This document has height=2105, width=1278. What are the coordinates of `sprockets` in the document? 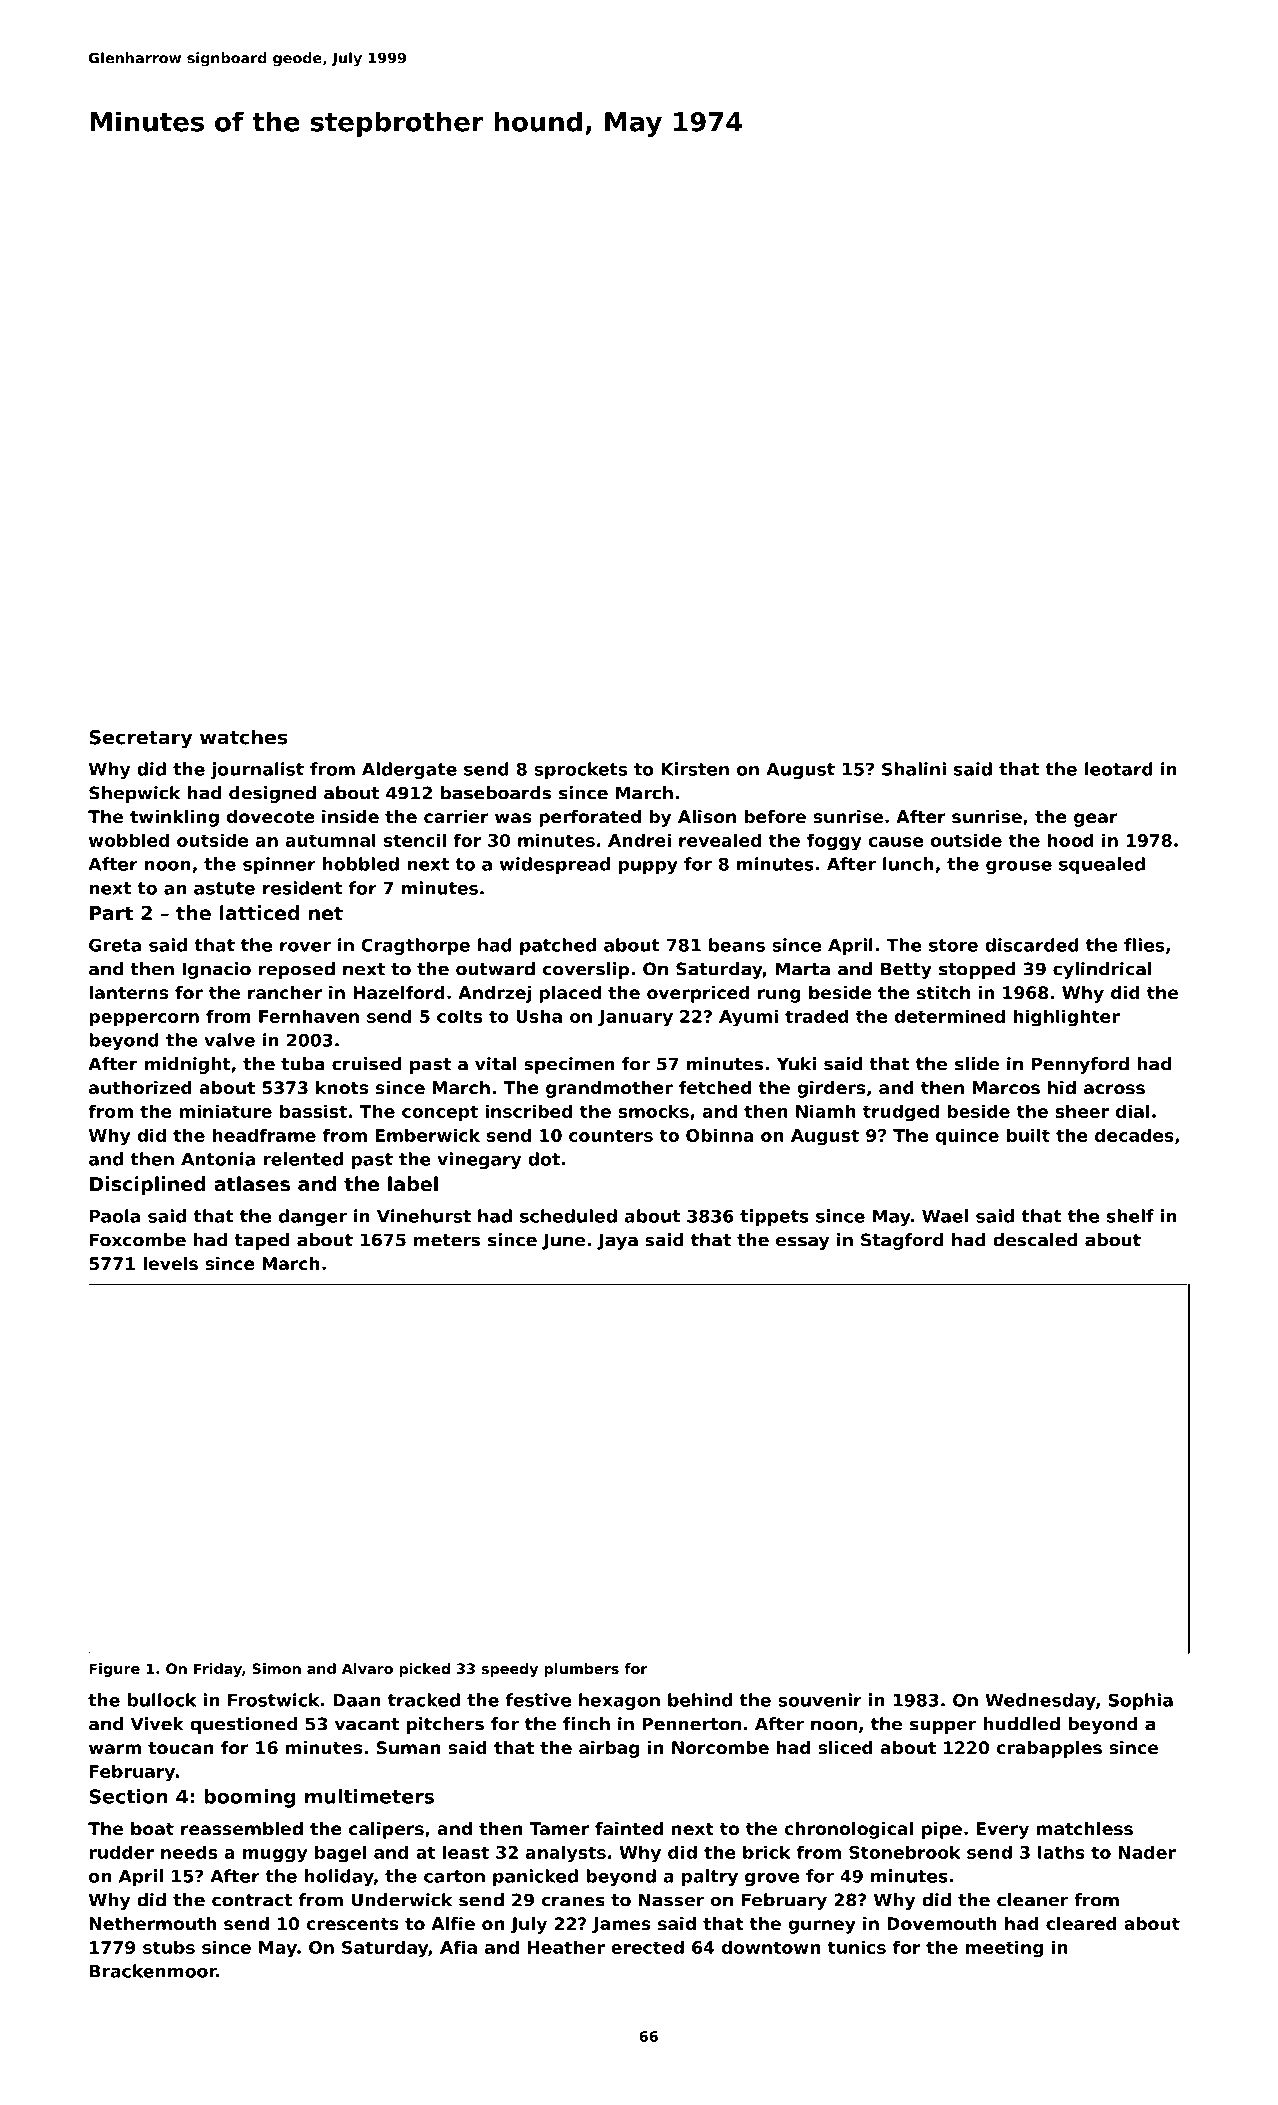 It's located at (580, 770).
